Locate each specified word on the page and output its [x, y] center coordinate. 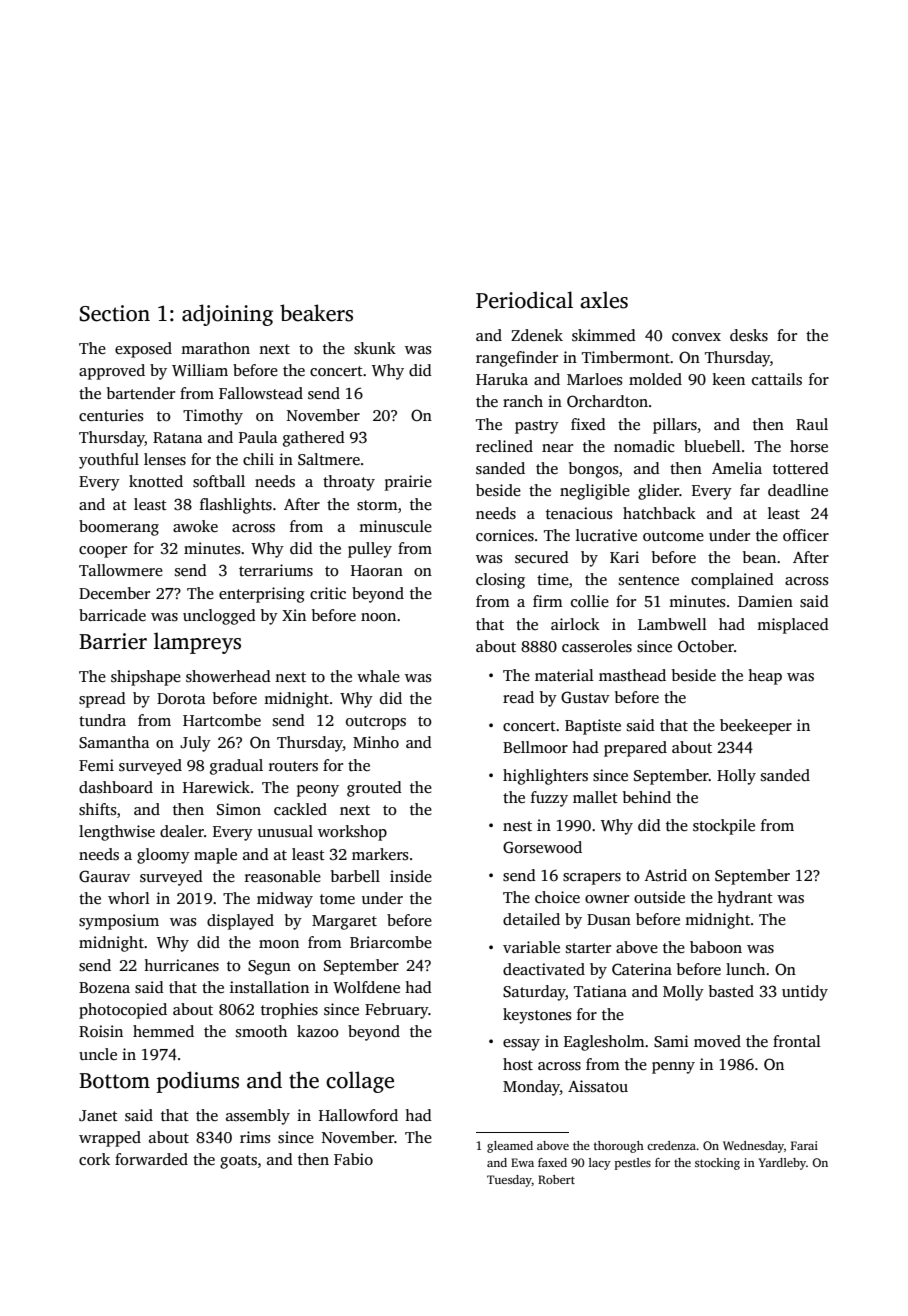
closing [500, 581]
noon [378, 617]
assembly [258, 1117]
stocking [717, 1164]
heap [765, 677]
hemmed [163, 1031]
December [114, 593]
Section [115, 313]
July [195, 744]
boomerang [119, 528]
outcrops [376, 723]
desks [749, 335]
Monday [531, 1088]
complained [732, 581]
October [706, 646]
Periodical [524, 300]
